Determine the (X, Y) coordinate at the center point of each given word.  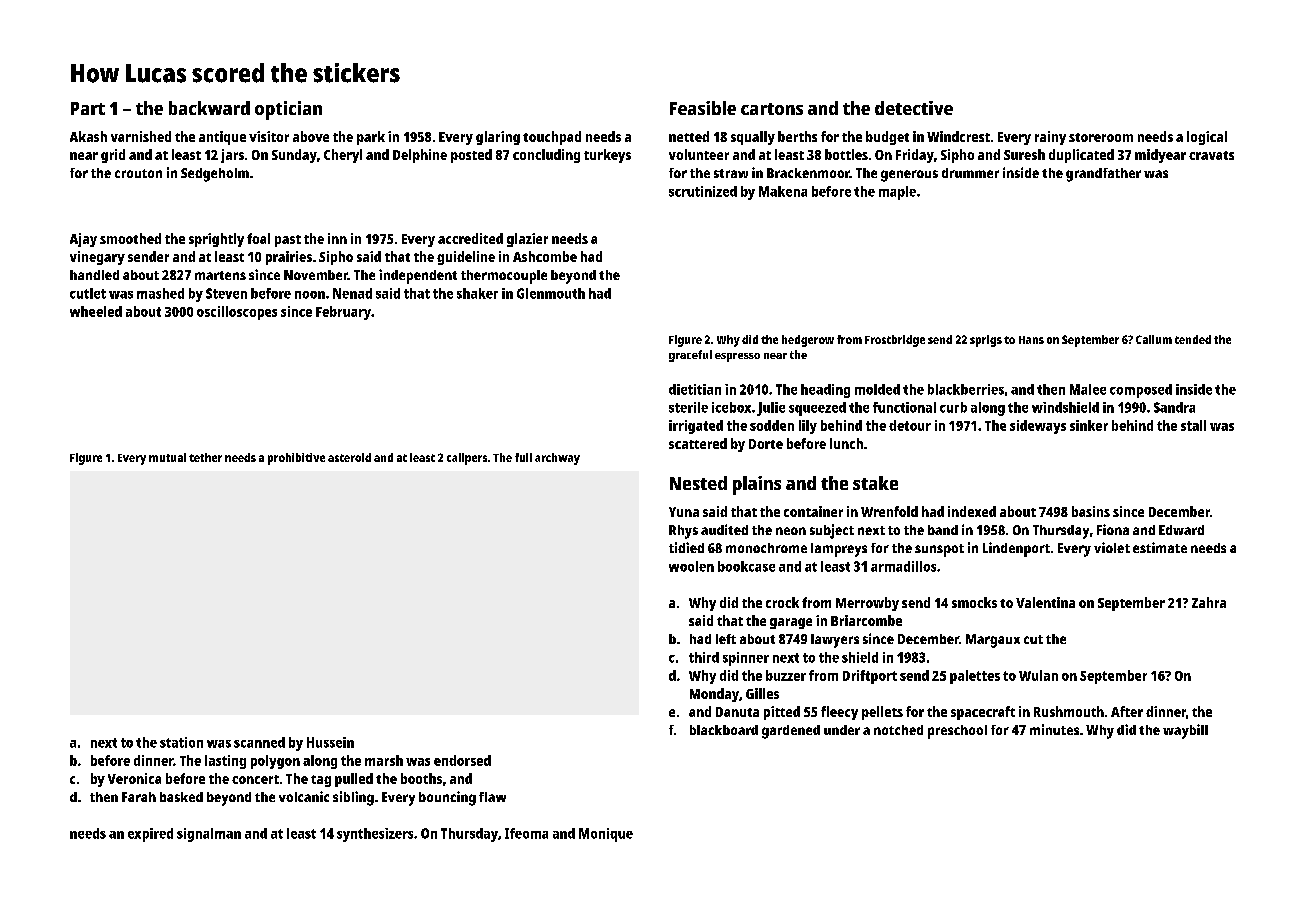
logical (1207, 138)
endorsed (462, 760)
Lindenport (1016, 549)
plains (757, 485)
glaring (498, 138)
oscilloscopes (237, 313)
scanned (259, 742)
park (371, 138)
